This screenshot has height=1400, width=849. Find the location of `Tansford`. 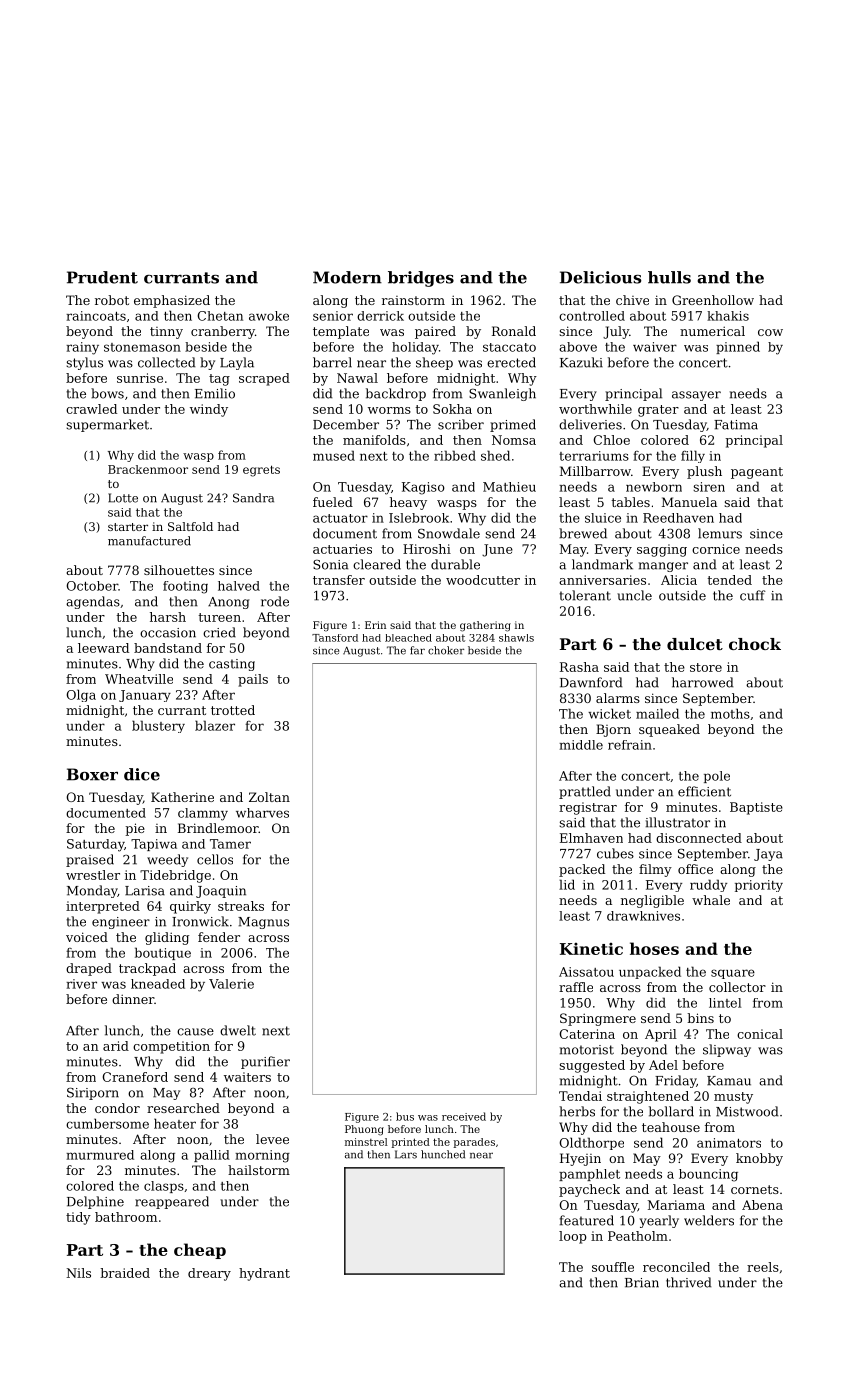

Tansford is located at coordinates (335, 638).
